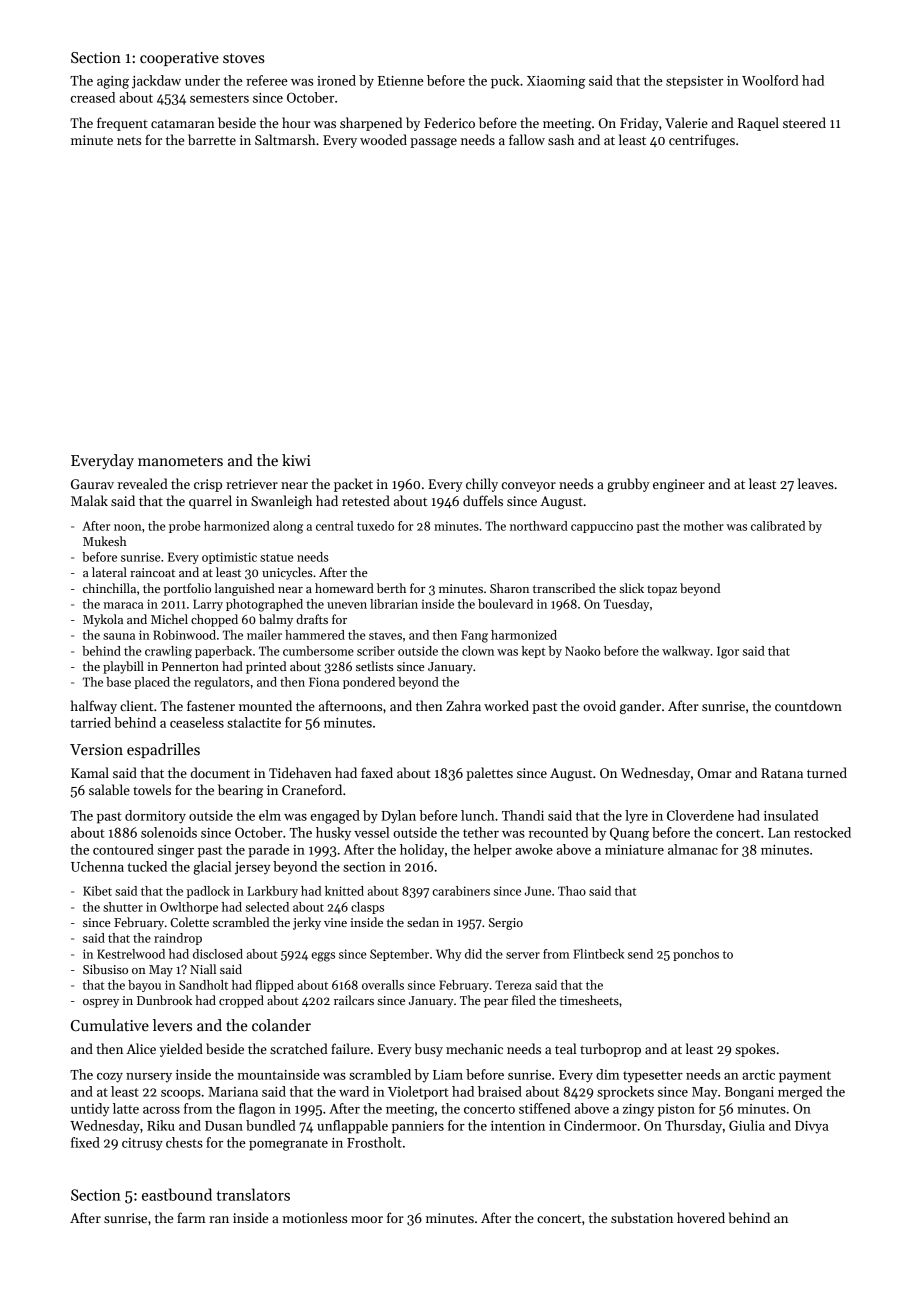  I want to click on substation, so click(642, 1217).
